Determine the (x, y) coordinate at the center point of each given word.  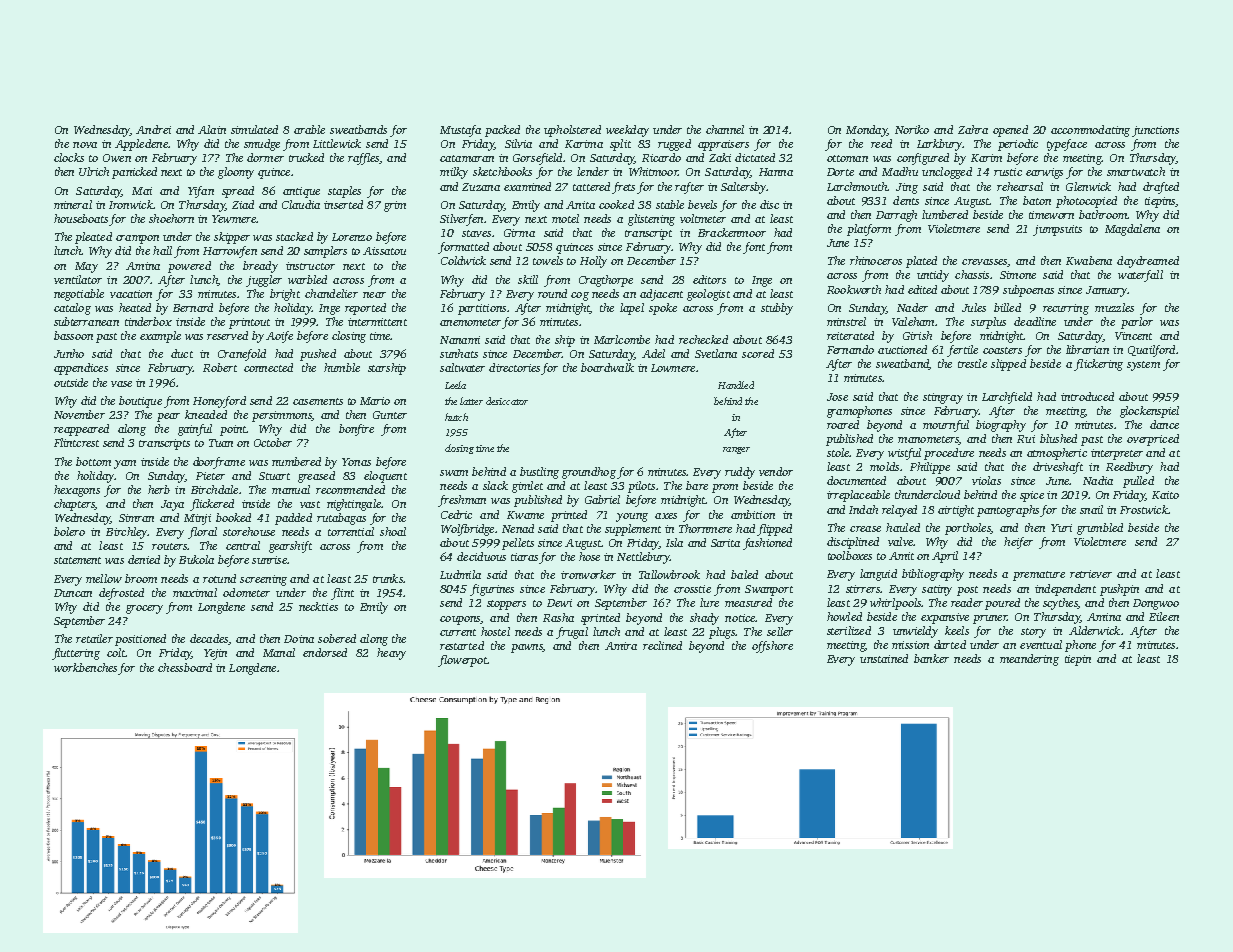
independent (1065, 590)
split (620, 145)
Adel (653, 353)
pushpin (1119, 590)
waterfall (1140, 276)
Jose (837, 397)
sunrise (269, 560)
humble (342, 367)
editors (709, 279)
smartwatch (1136, 171)
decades (209, 638)
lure (709, 602)
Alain (212, 129)
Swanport (769, 590)
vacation (131, 294)
